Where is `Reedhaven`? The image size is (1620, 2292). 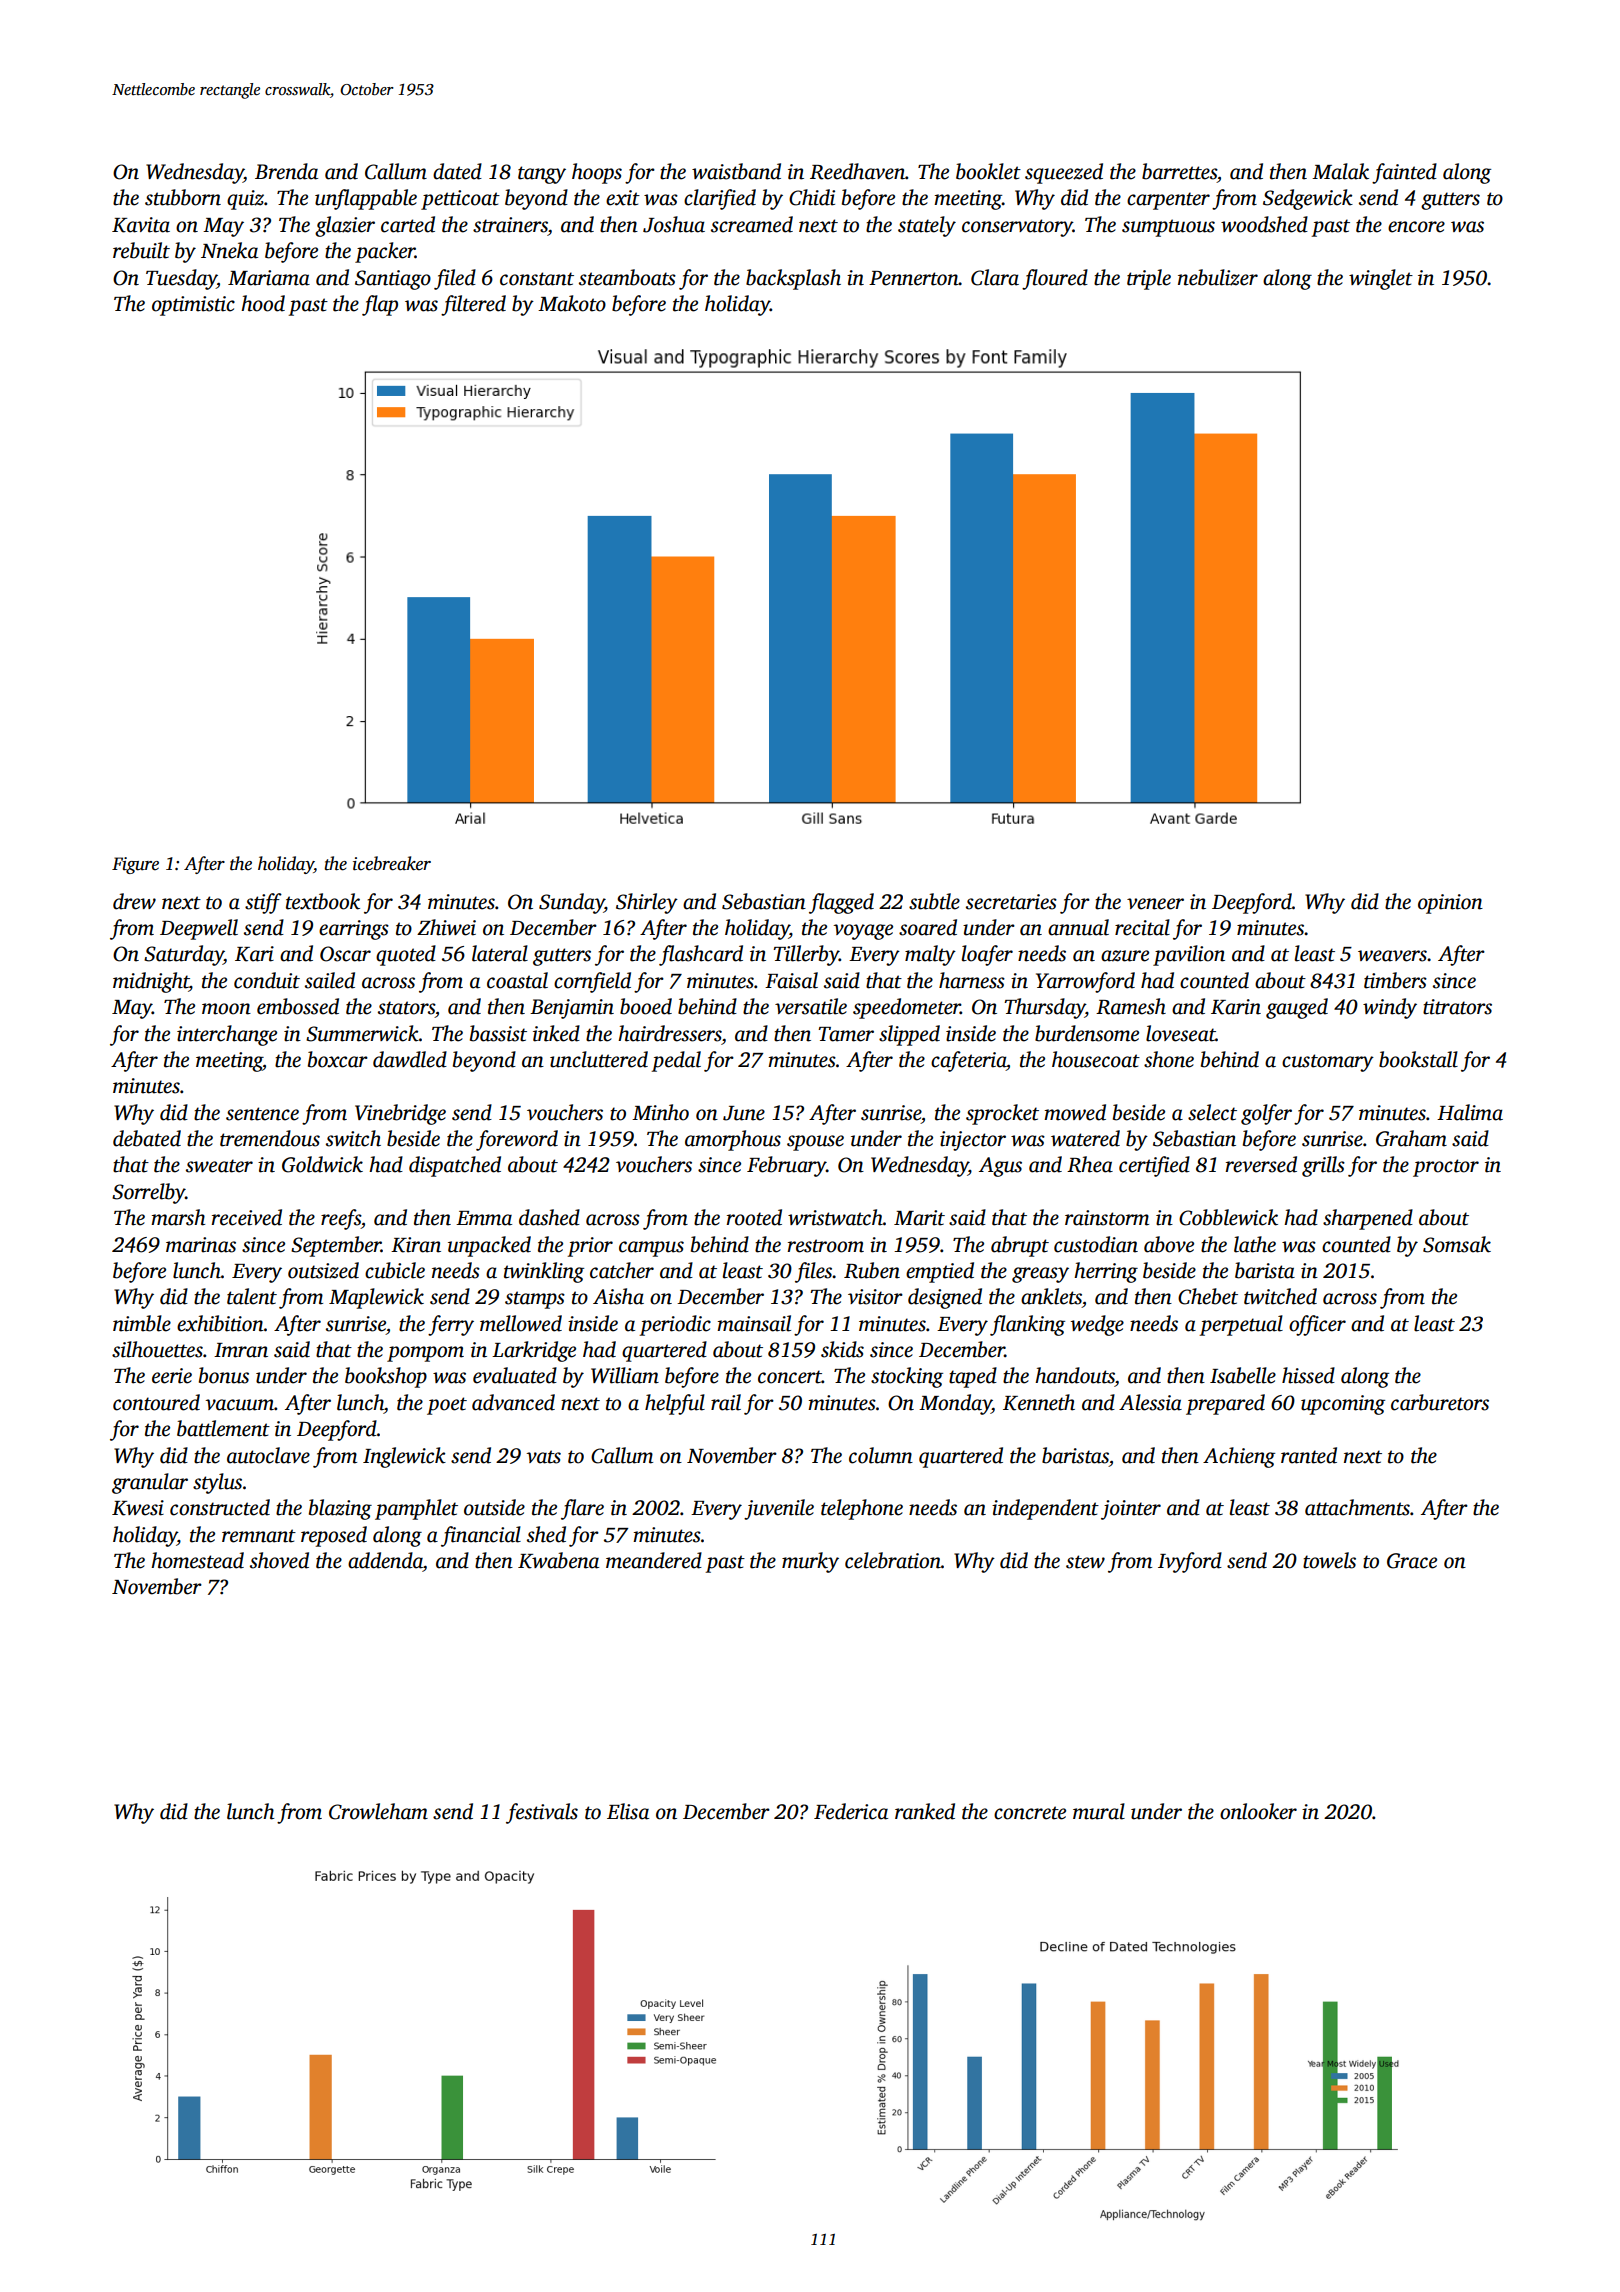 Reedhaven is located at coordinates (857, 171).
